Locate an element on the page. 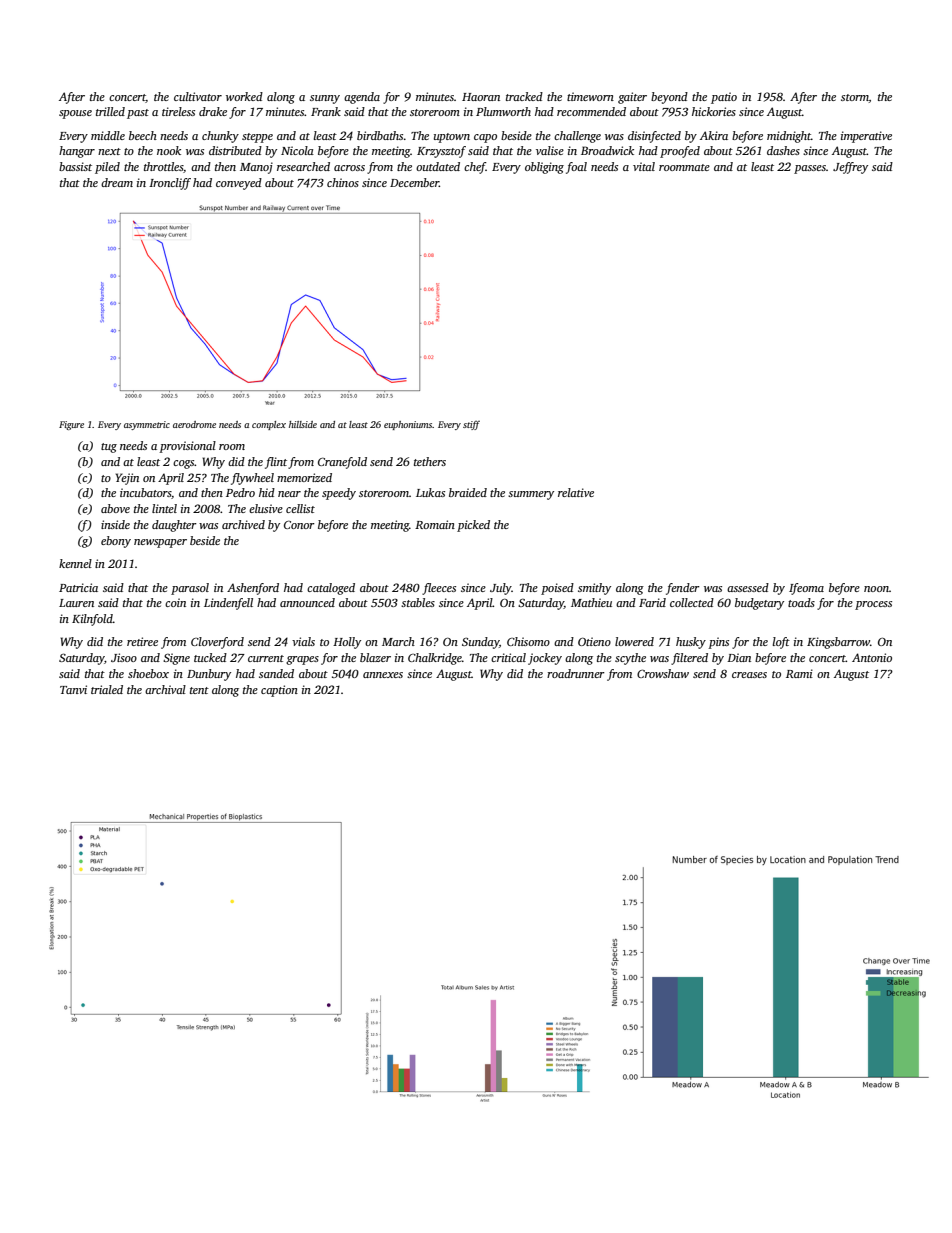 This image has height=1233, width=952. relative is located at coordinates (576, 492).
